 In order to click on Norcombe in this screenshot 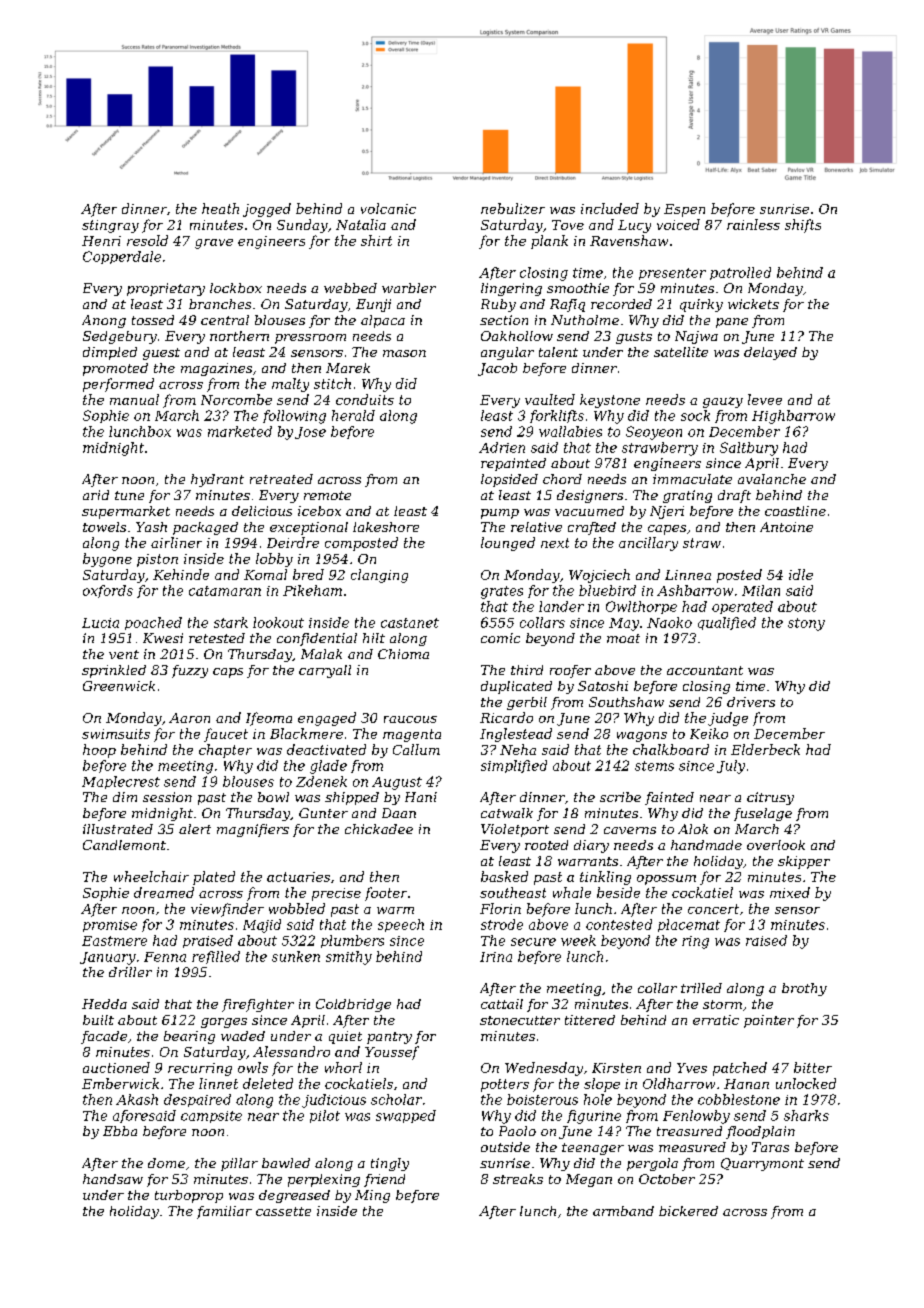, I will do `click(236, 399)`.
